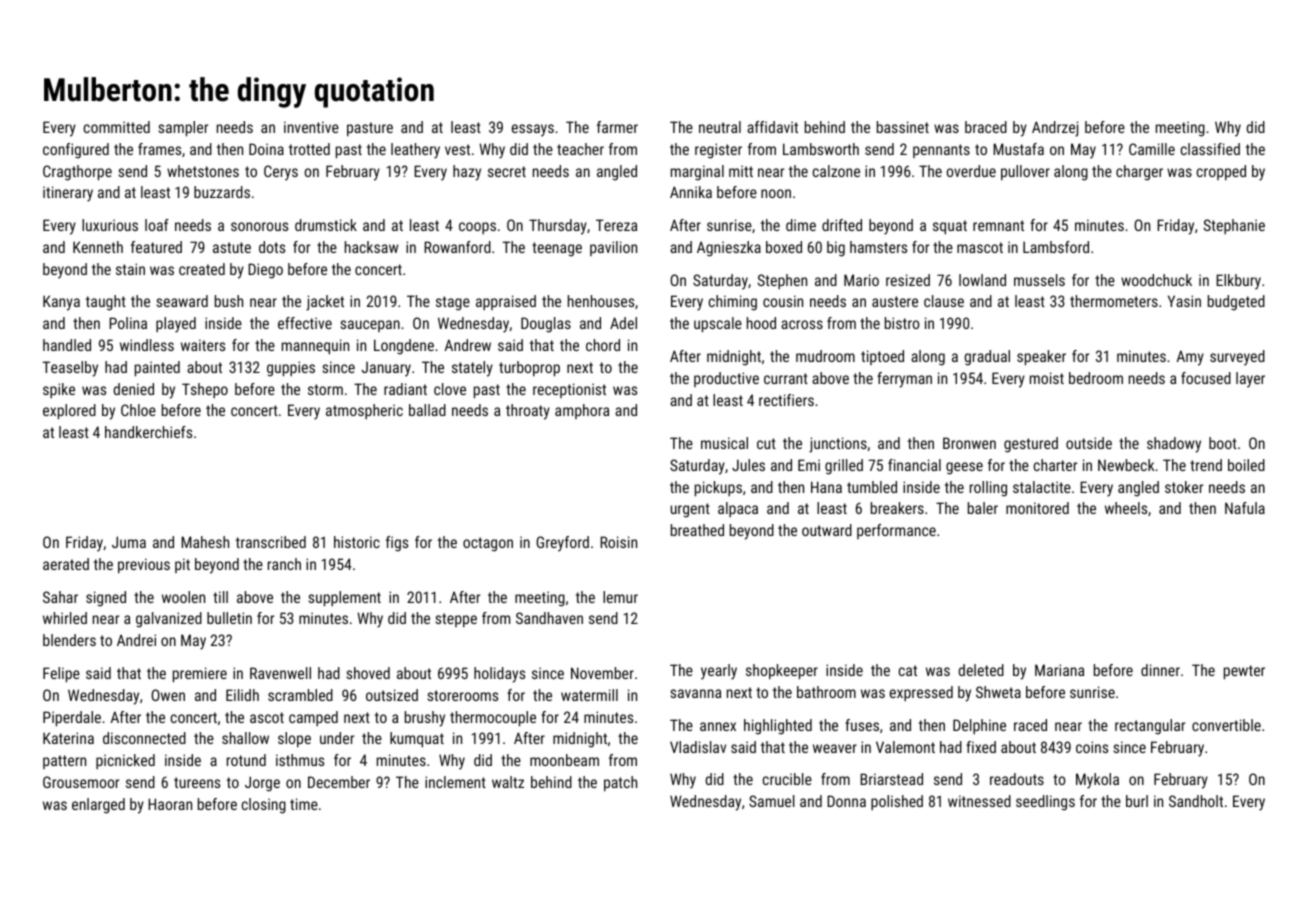 This screenshot has height=924, width=1308. I want to click on alpaca, so click(738, 509).
